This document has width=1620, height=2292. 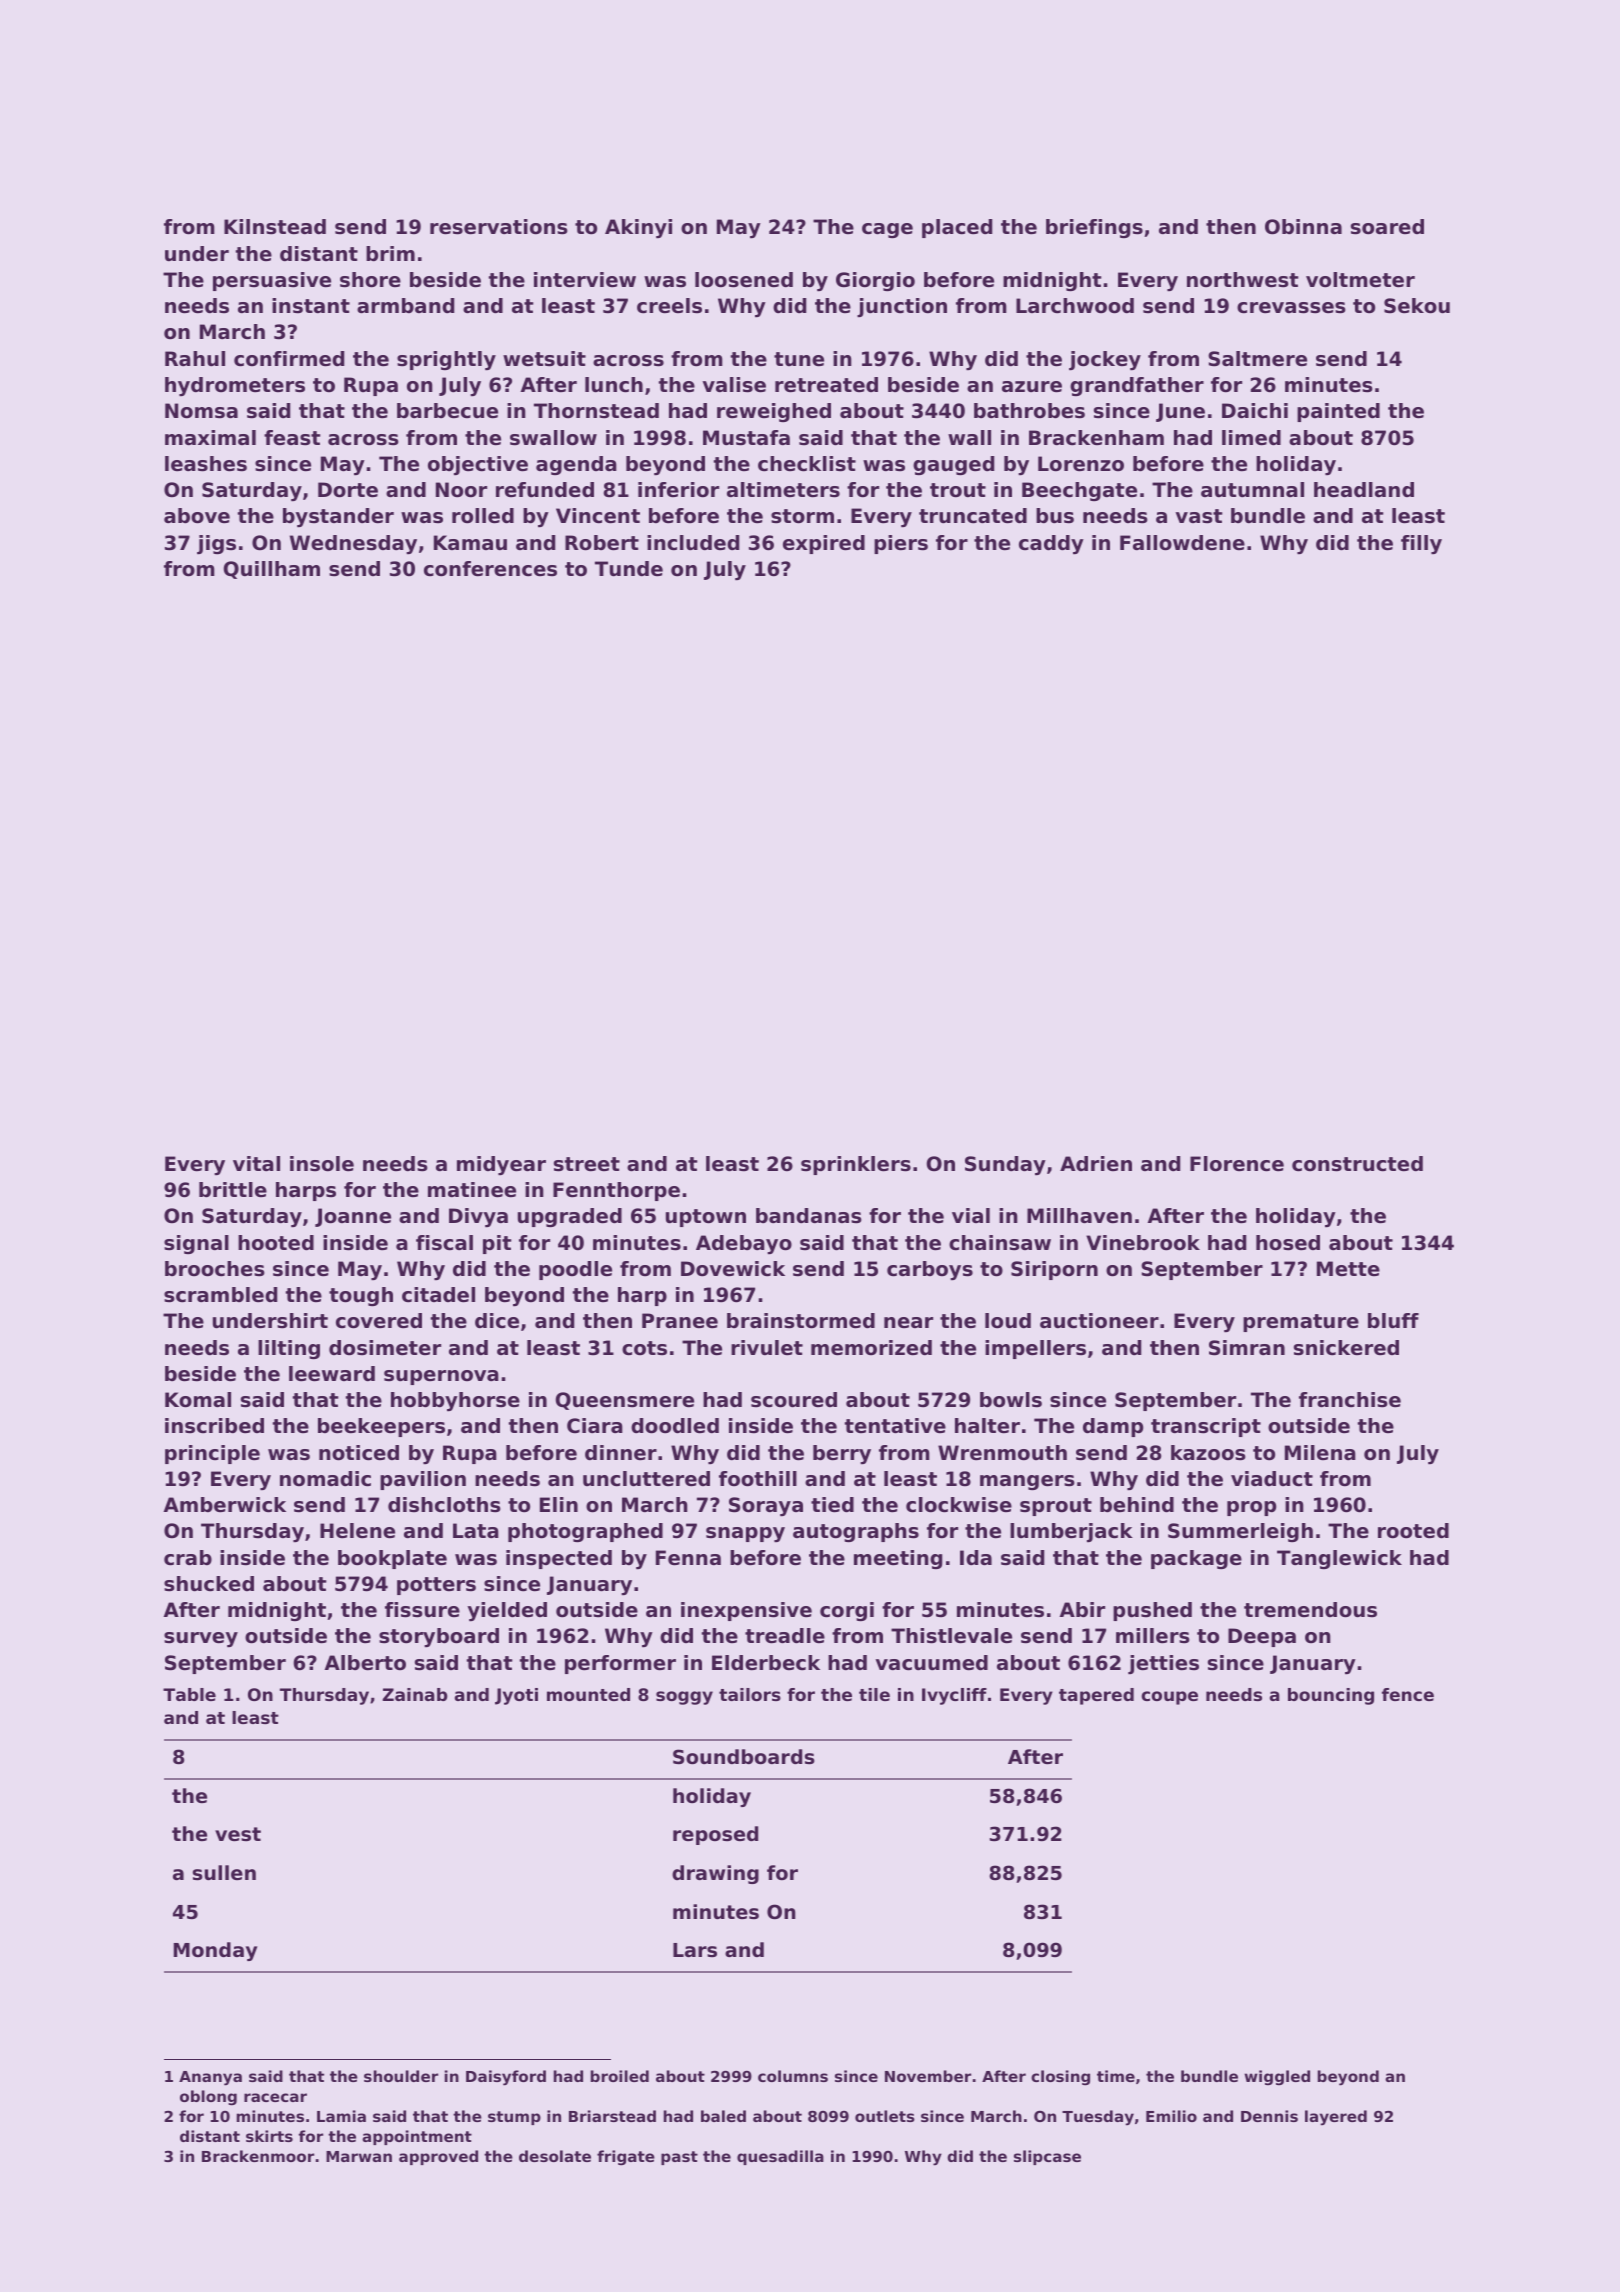 What do you see at coordinates (695, 1950) in the document?
I see `Lars` at bounding box center [695, 1950].
